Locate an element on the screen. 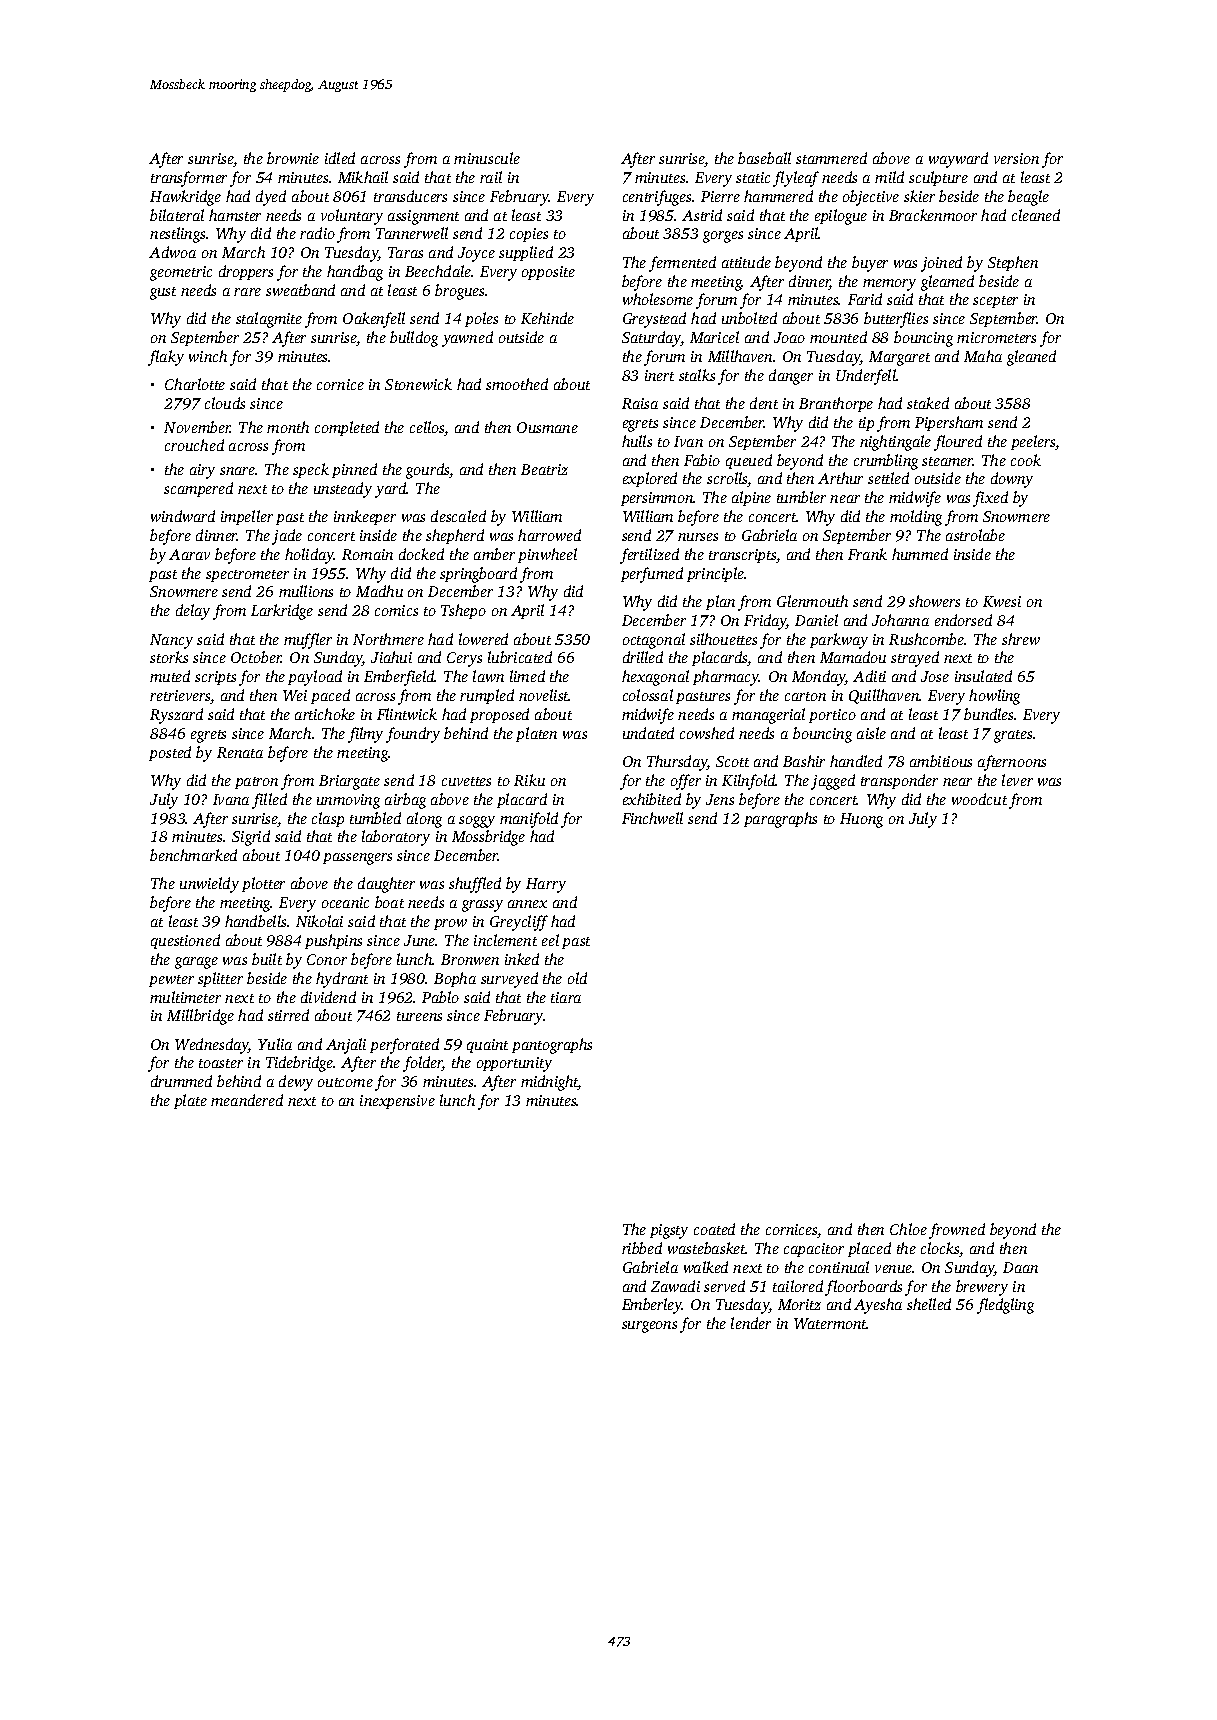 This screenshot has height=1720, width=1217. centrifuges is located at coordinates (657, 198).
